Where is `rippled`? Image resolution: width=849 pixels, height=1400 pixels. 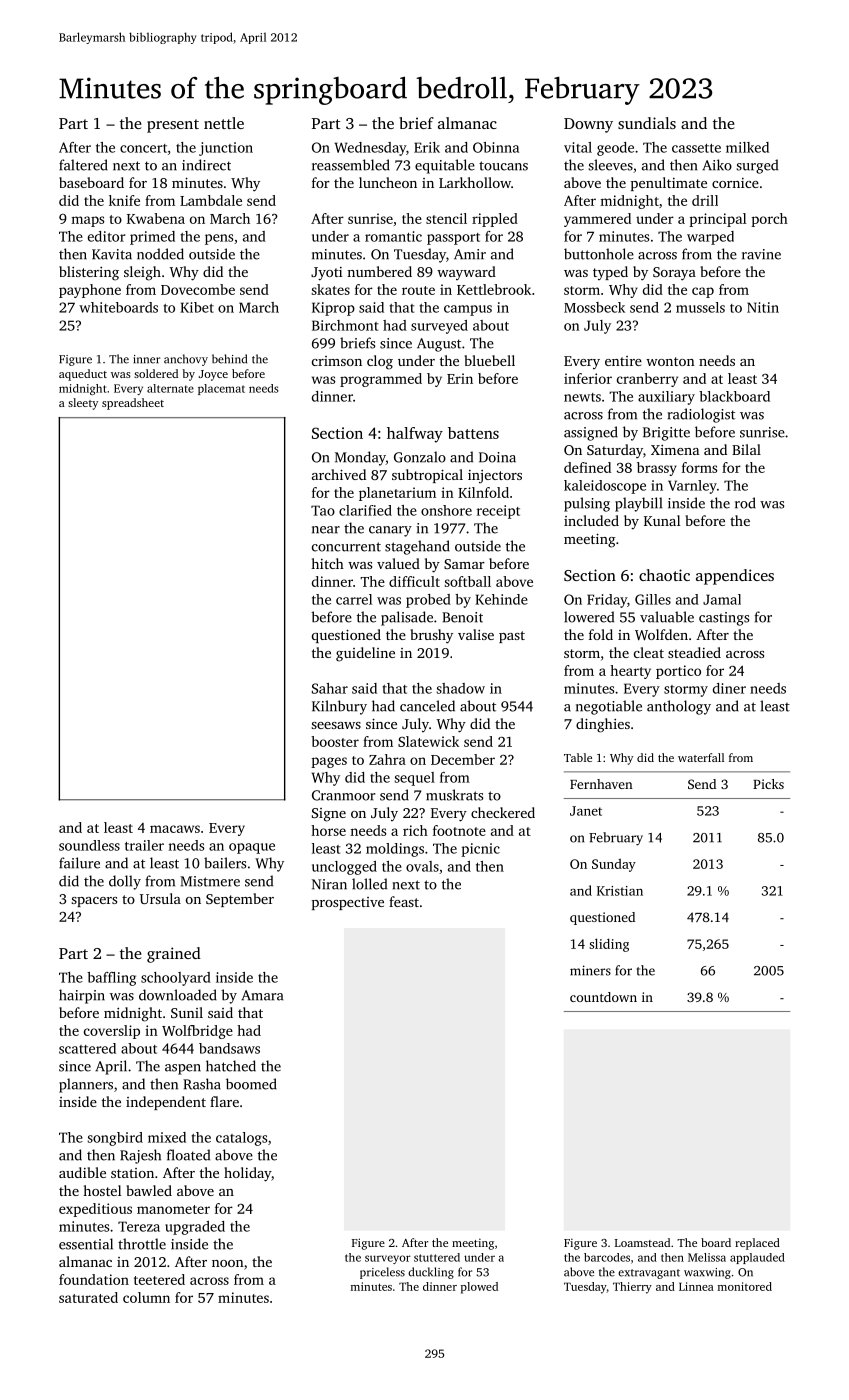 rippled is located at coordinates (495, 220).
